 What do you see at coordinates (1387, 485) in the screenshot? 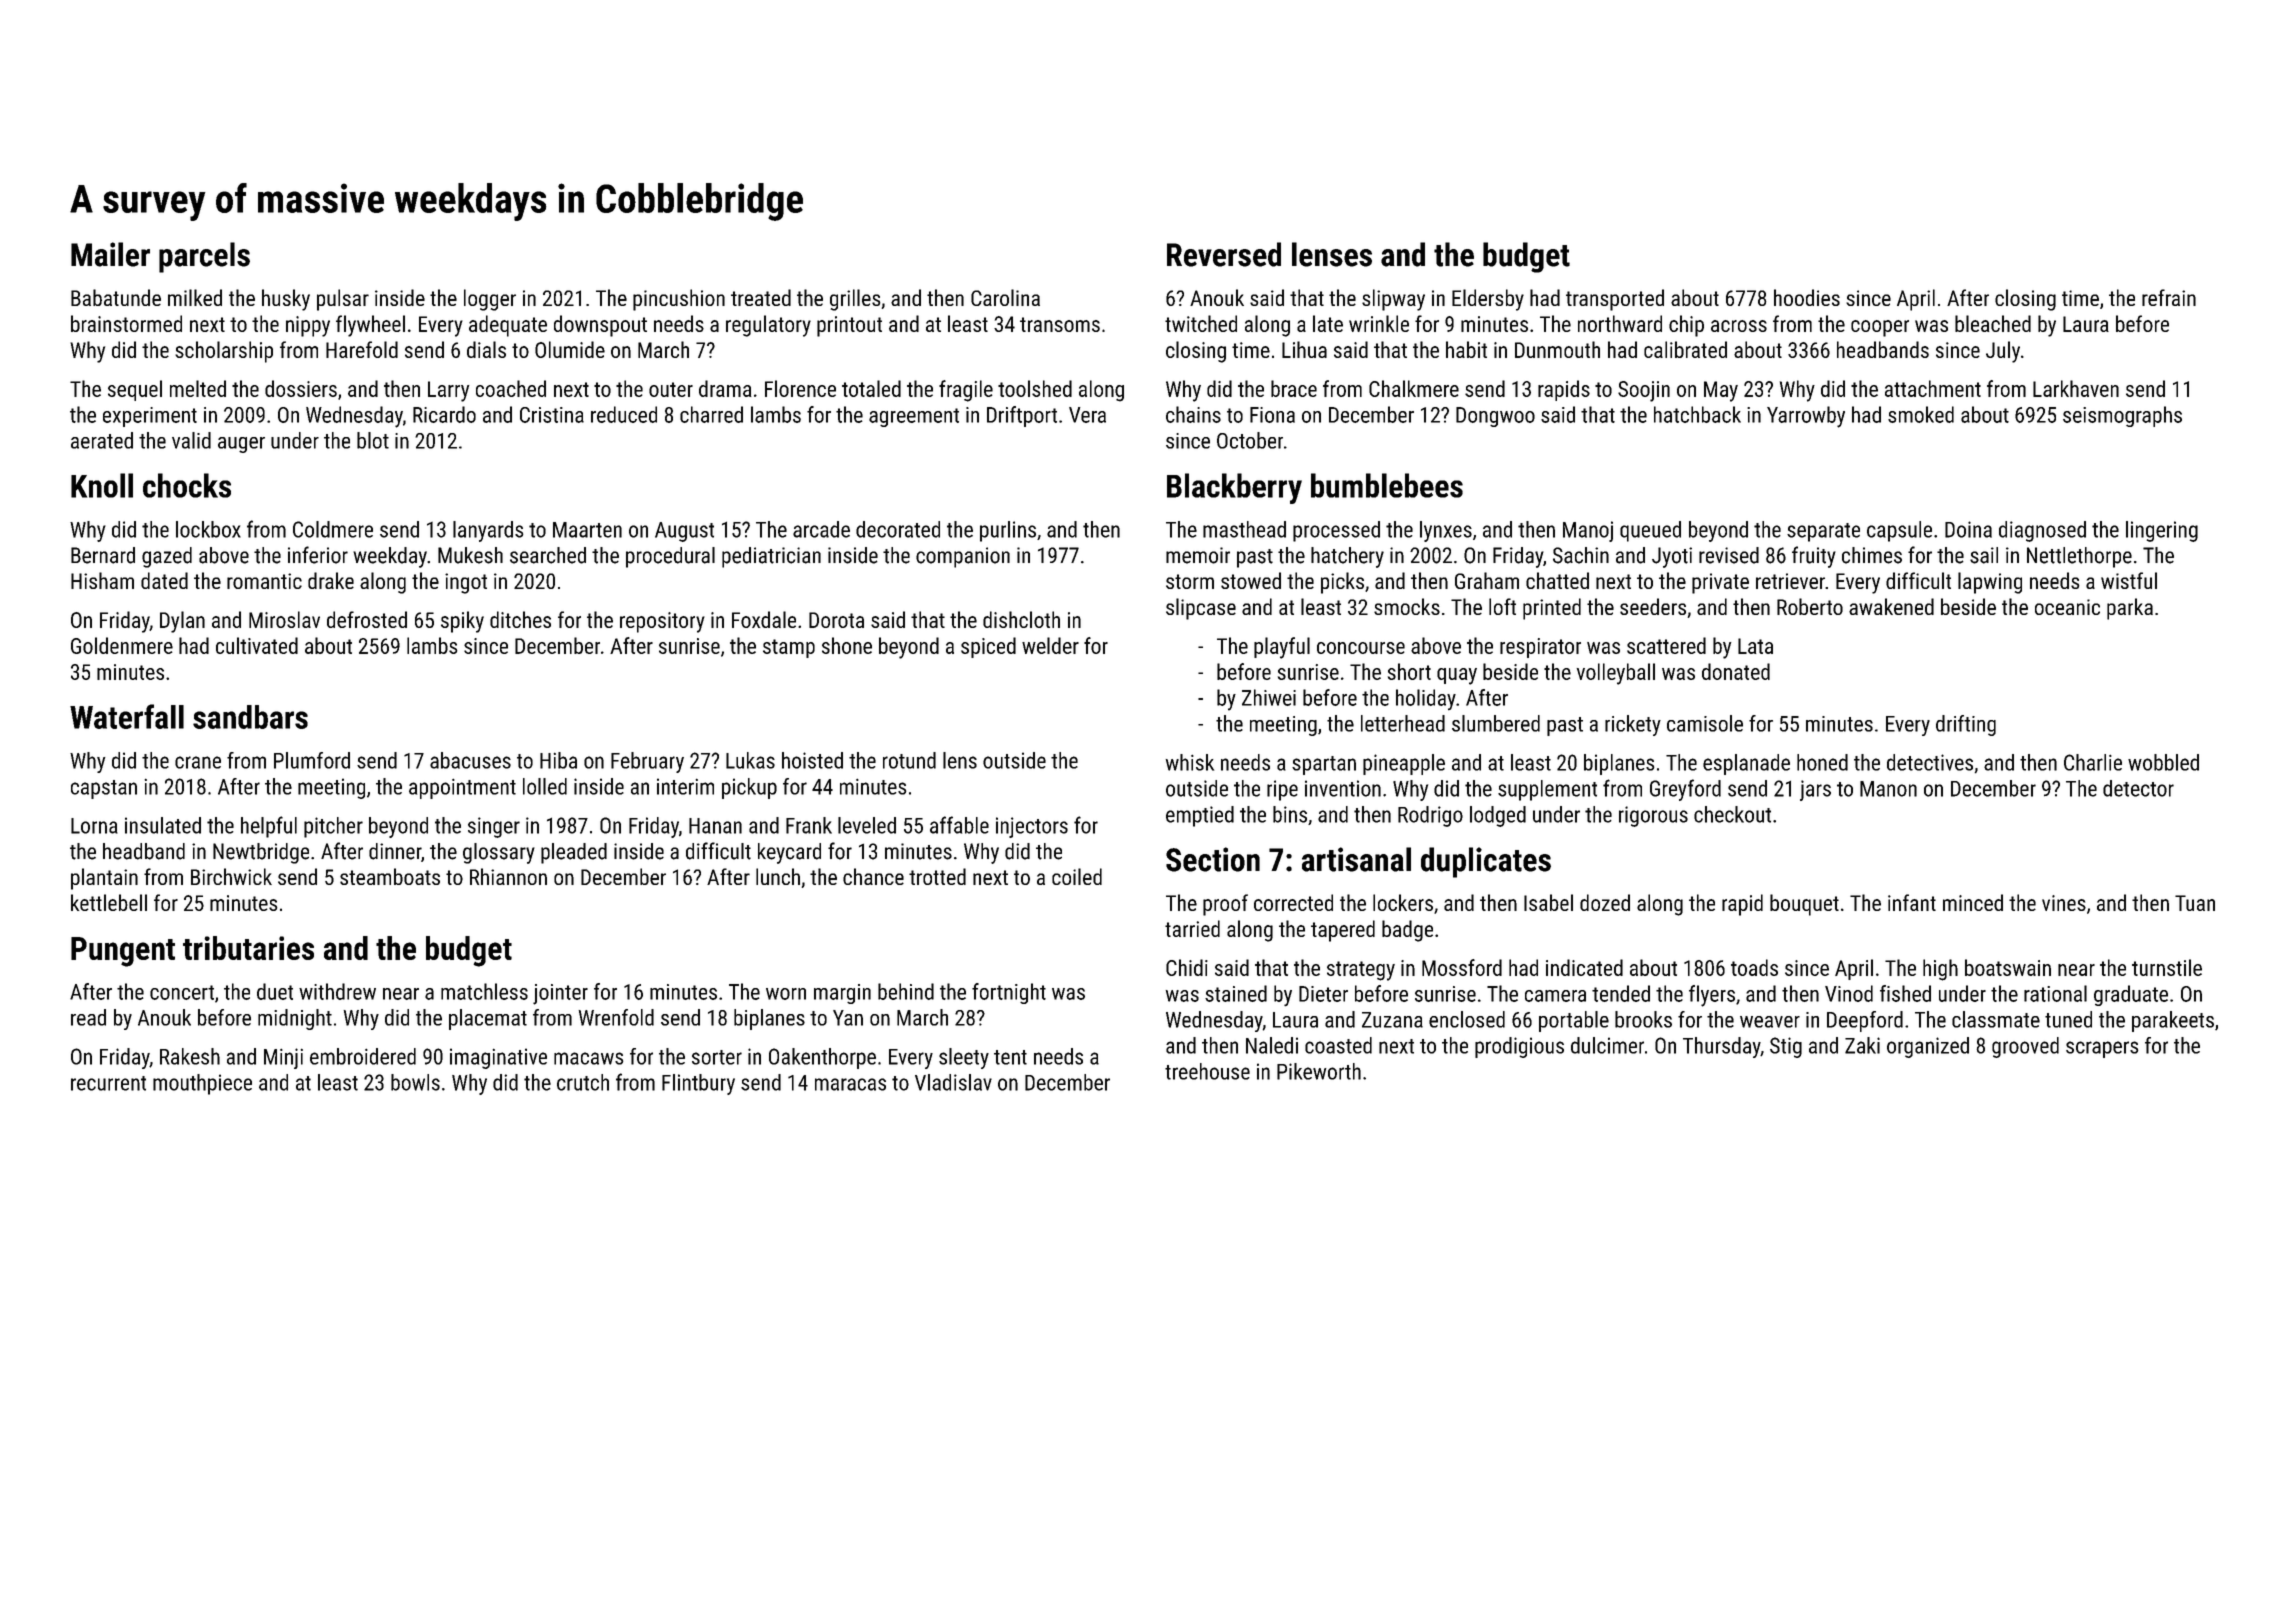
I see `bumblebees` at bounding box center [1387, 485].
